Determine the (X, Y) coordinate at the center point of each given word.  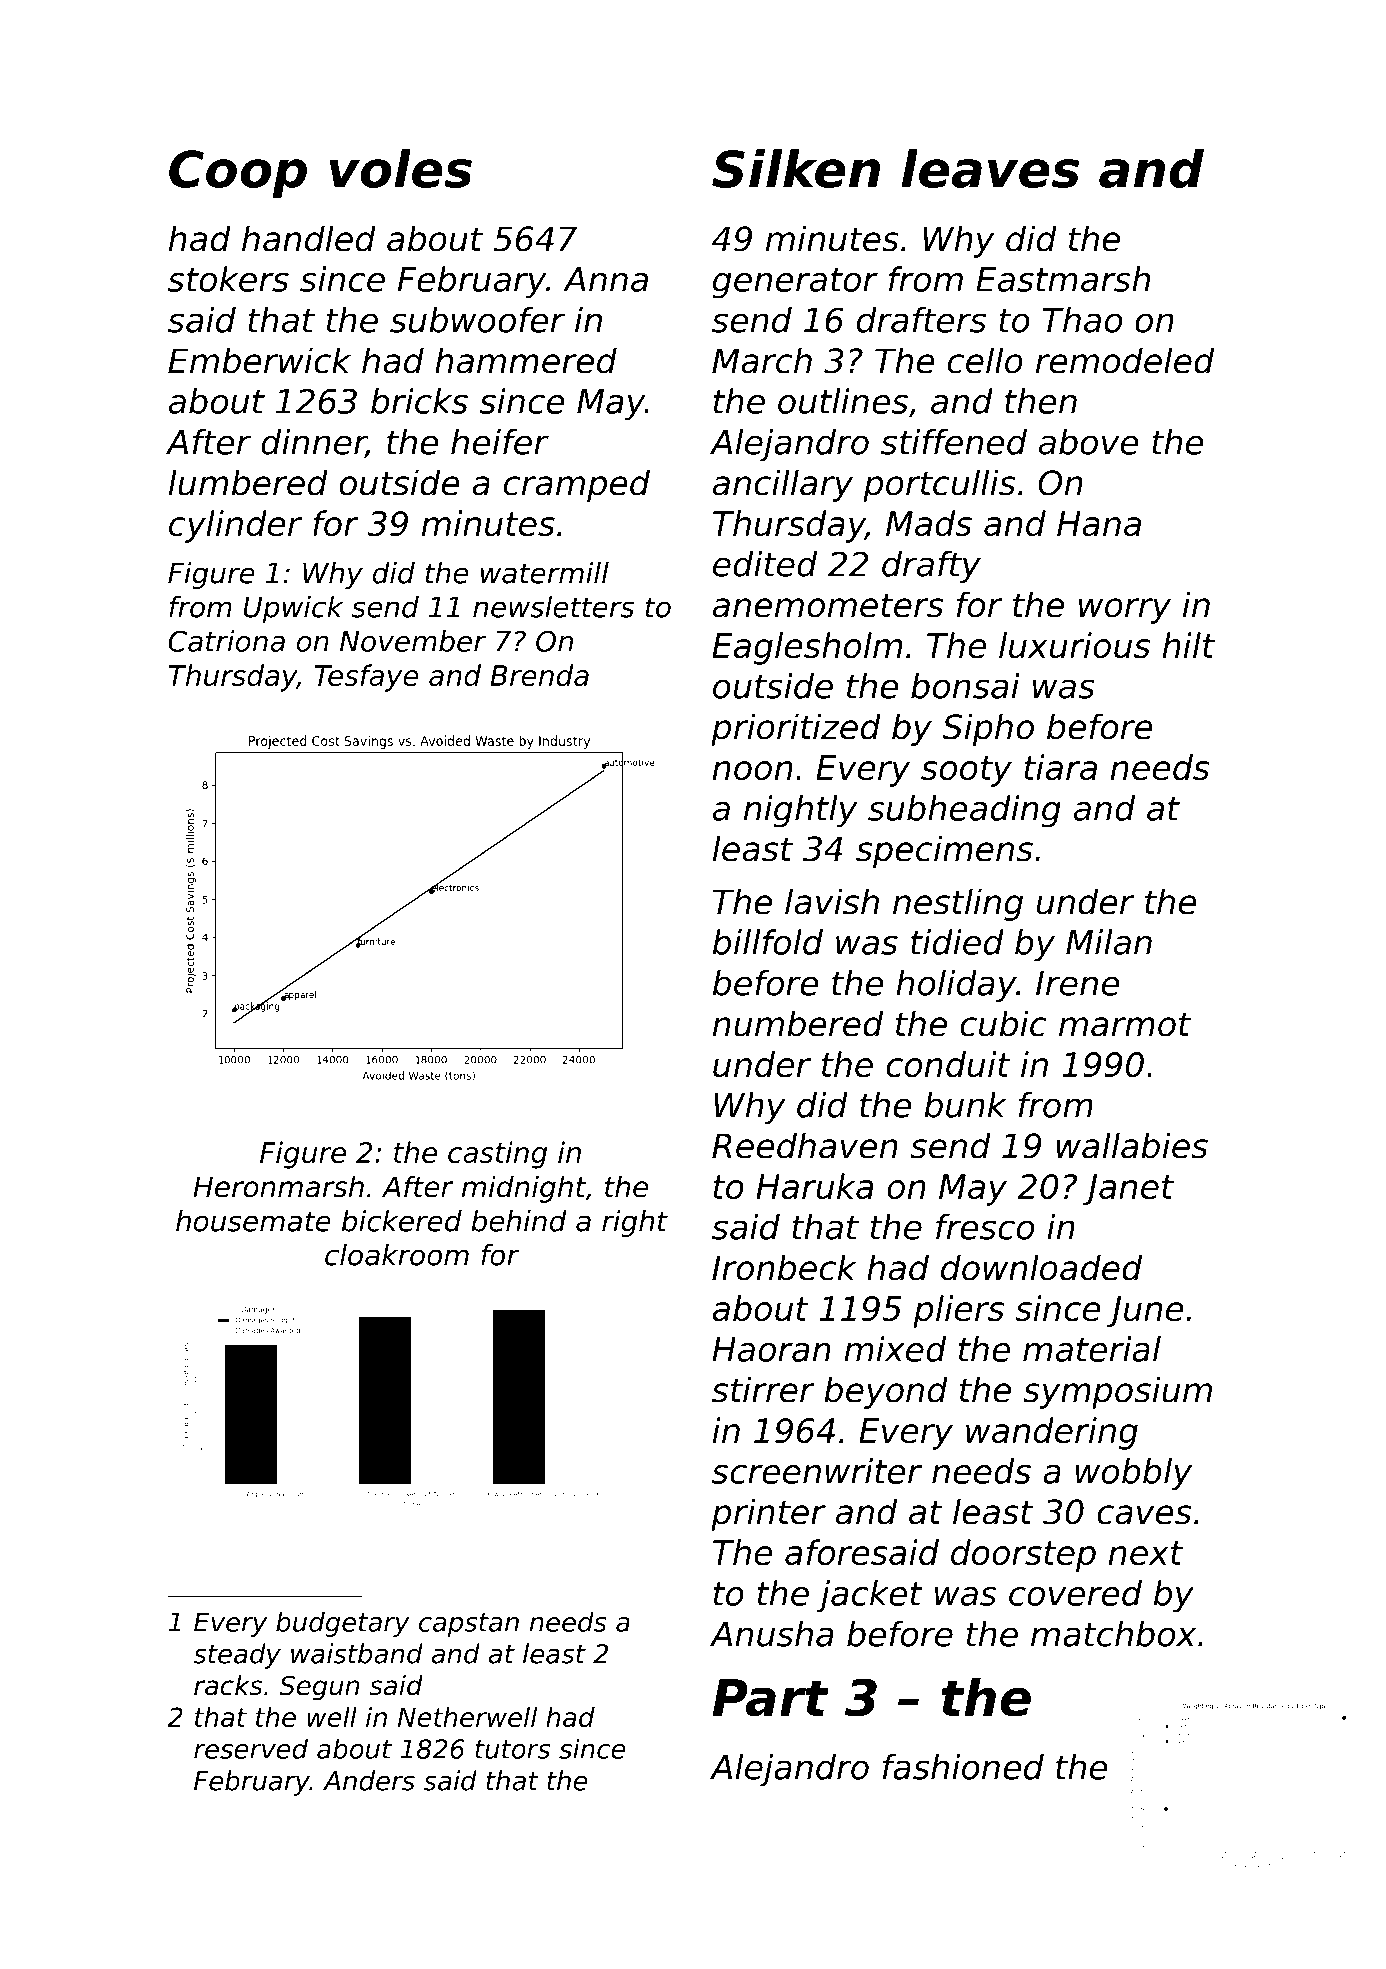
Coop (238, 174)
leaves (990, 168)
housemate (253, 1221)
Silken (796, 168)
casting (497, 1155)
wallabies (1132, 1145)
